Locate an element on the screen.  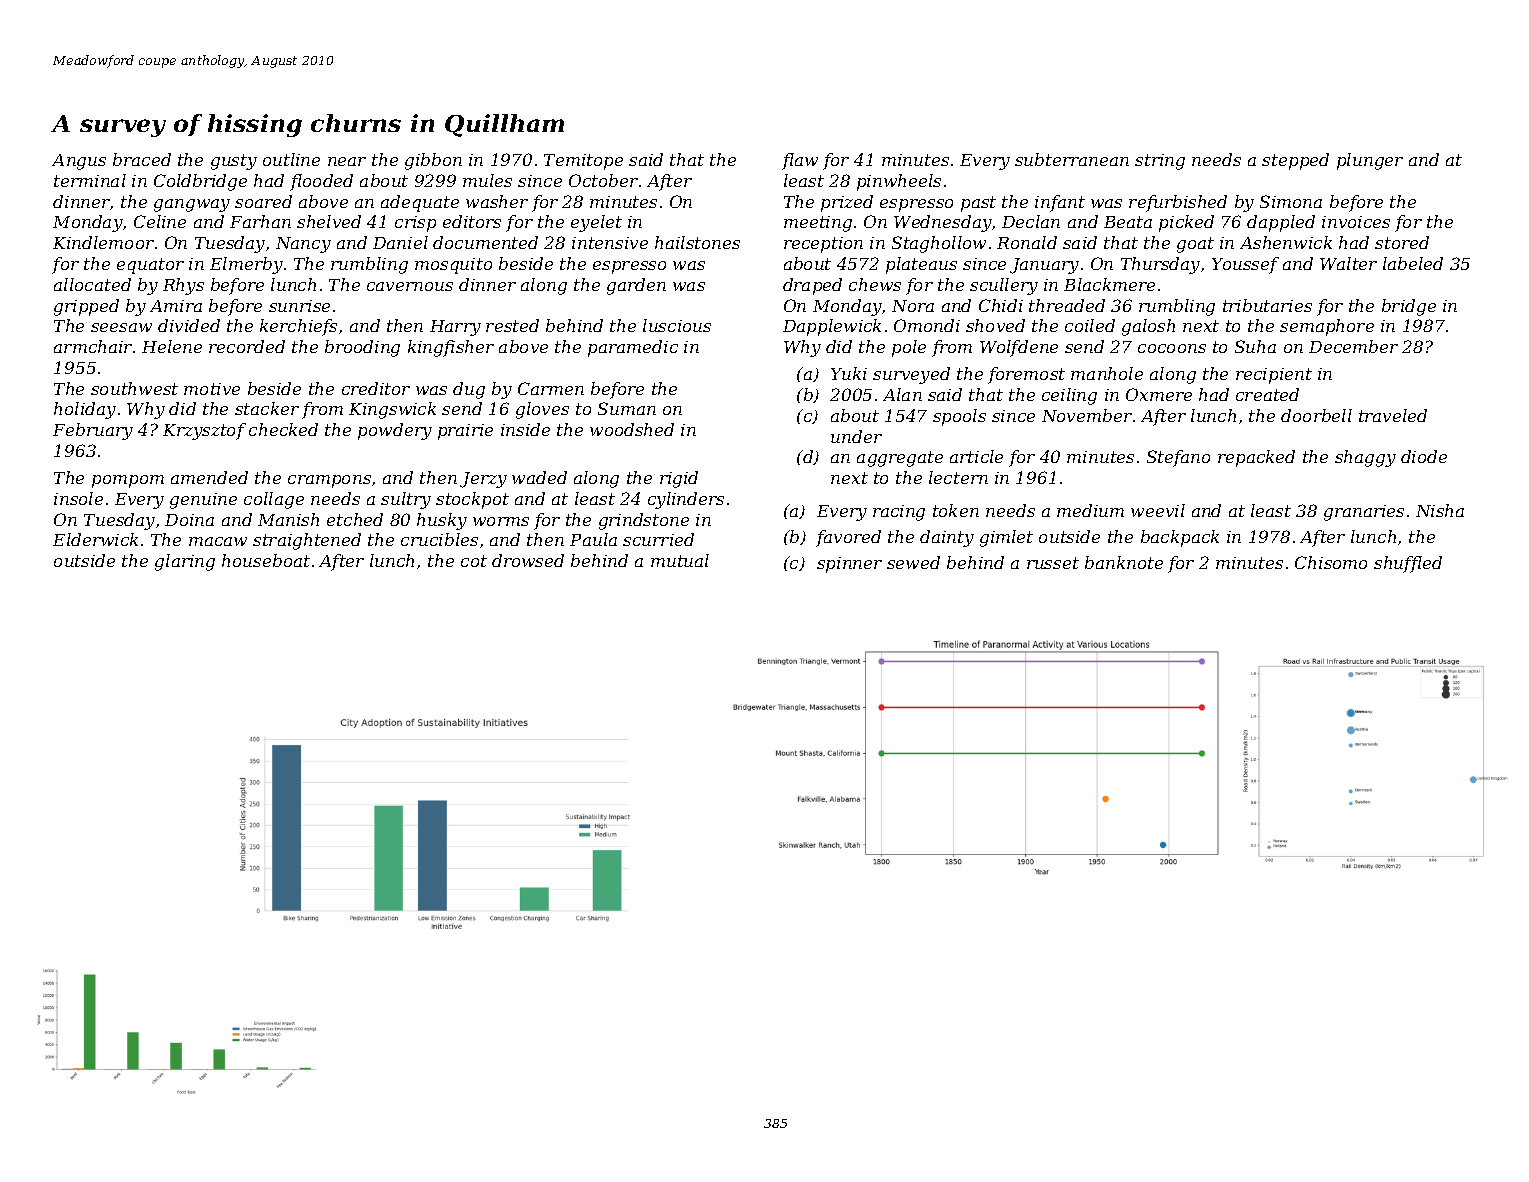
adequate is located at coordinates (420, 203).
